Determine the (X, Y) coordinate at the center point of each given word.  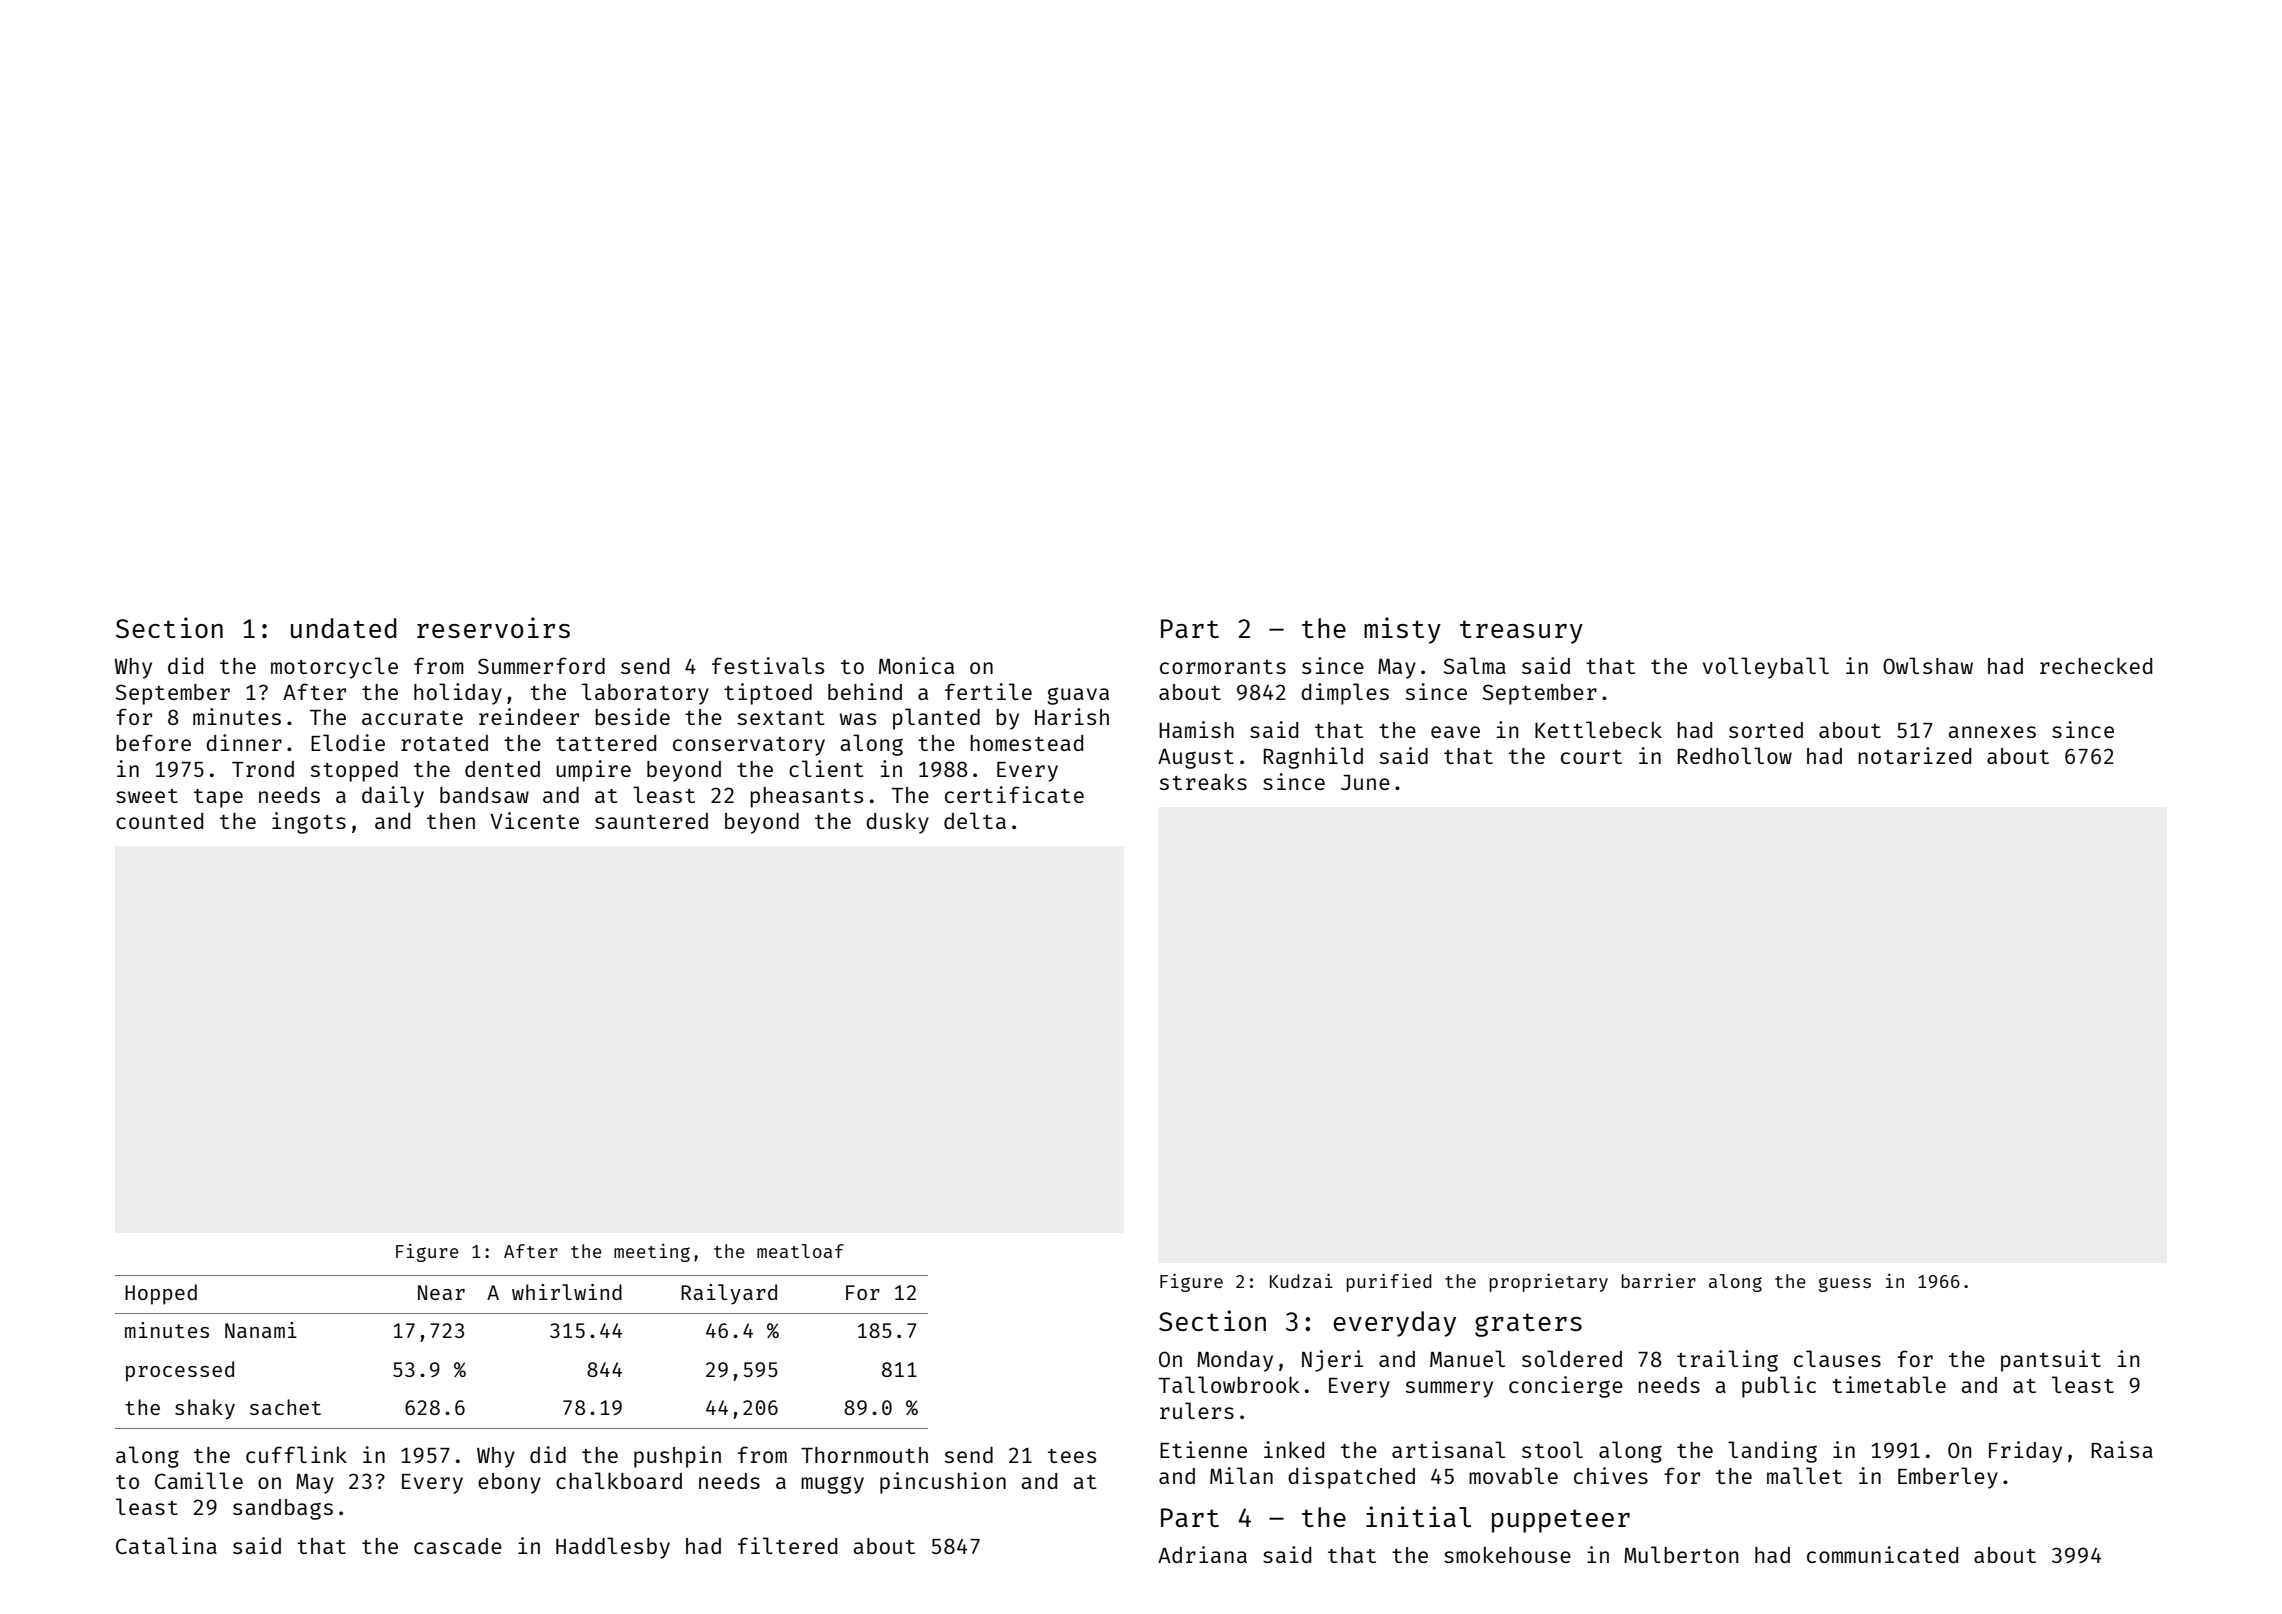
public (1779, 1387)
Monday (1235, 1361)
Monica (916, 665)
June (1365, 782)
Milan (1241, 1475)
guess (1845, 1284)
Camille (199, 1480)
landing (1772, 1452)
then (451, 821)
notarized (1914, 755)
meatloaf (800, 1251)
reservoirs (493, 627)
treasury (1521, 632)
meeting (652, 1253)
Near (441, 1292)
